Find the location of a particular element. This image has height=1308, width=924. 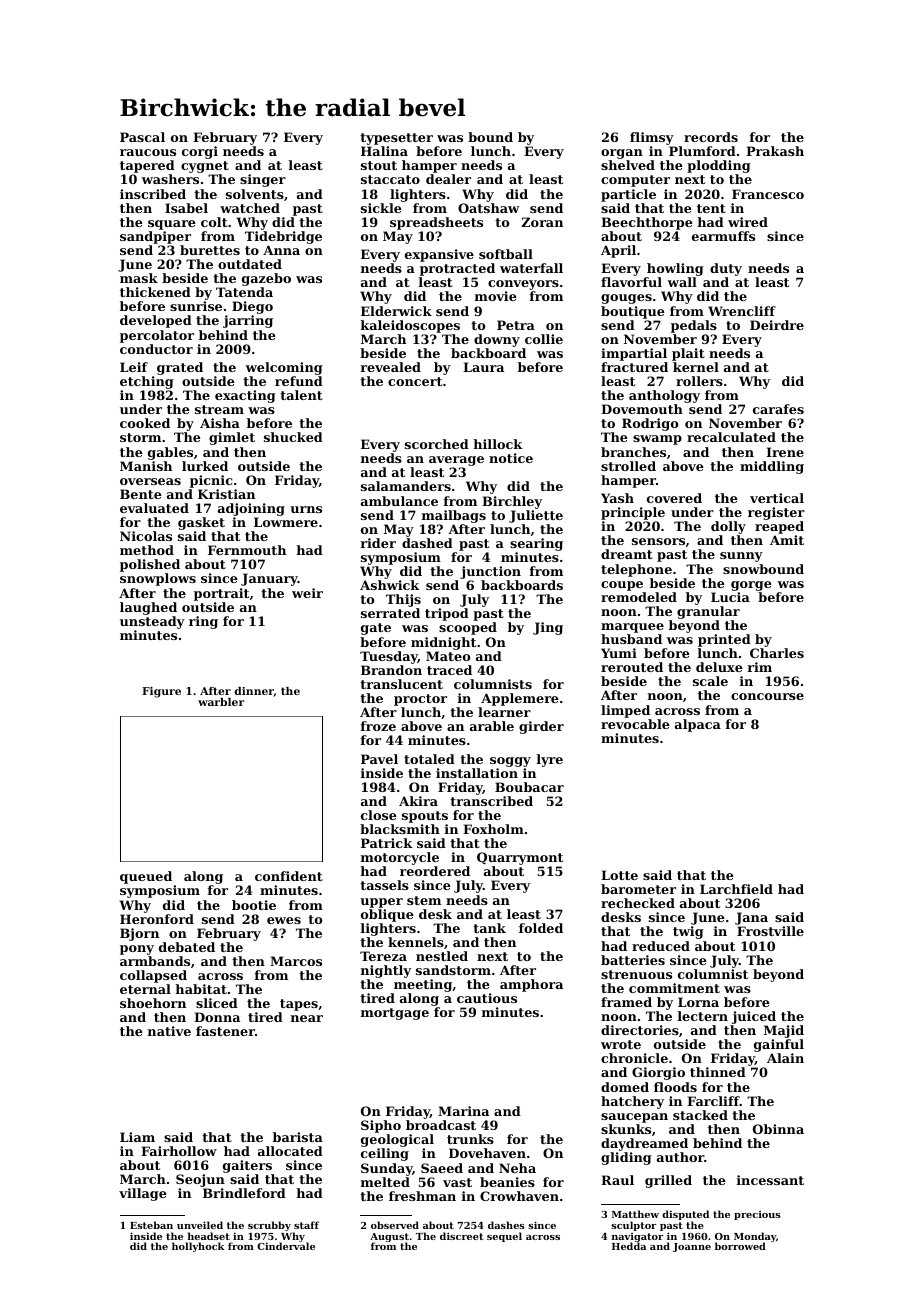

Nicolas is located at coordinates (146, 536).
